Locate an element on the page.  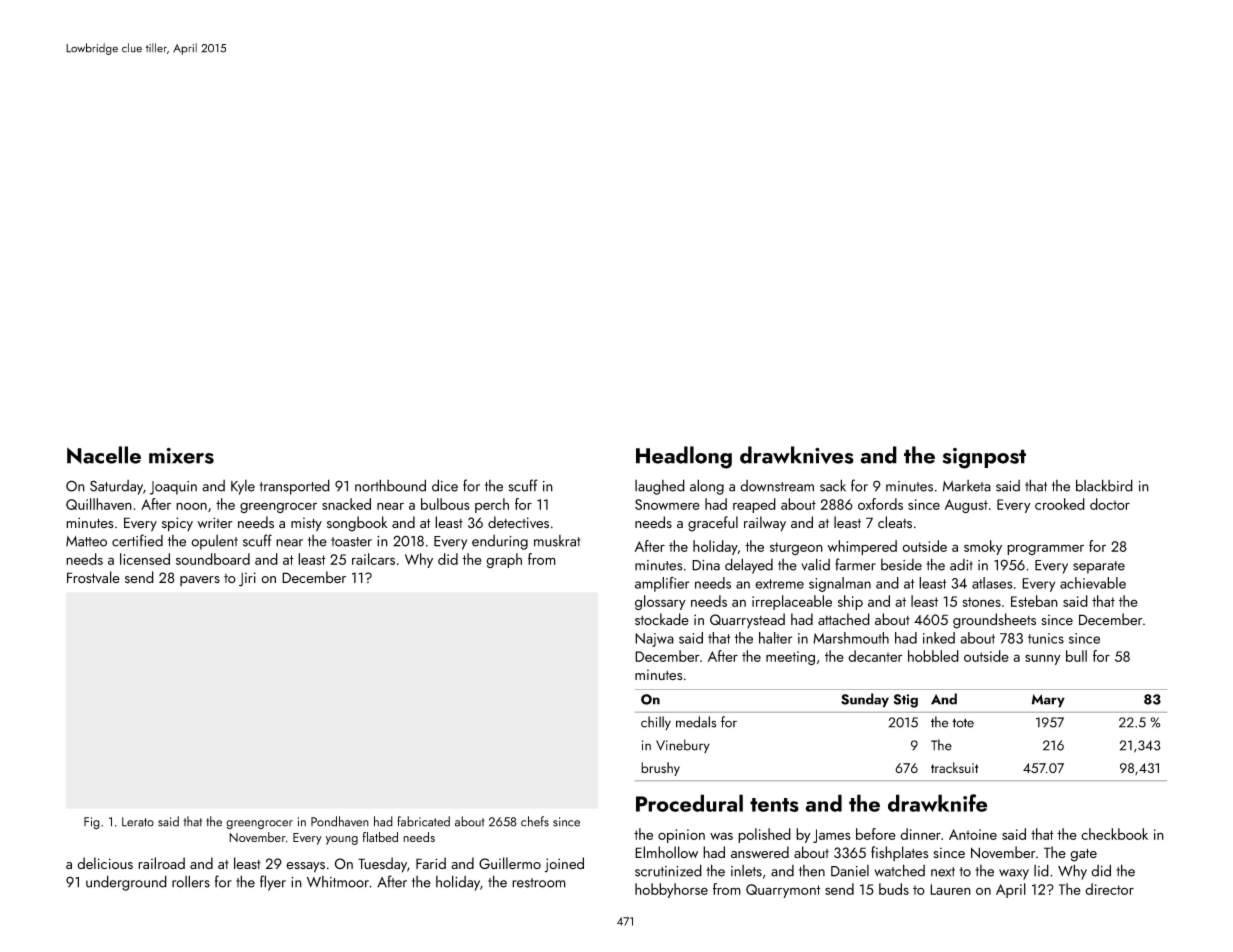
Lerato is located at coordinates (138, 822).
